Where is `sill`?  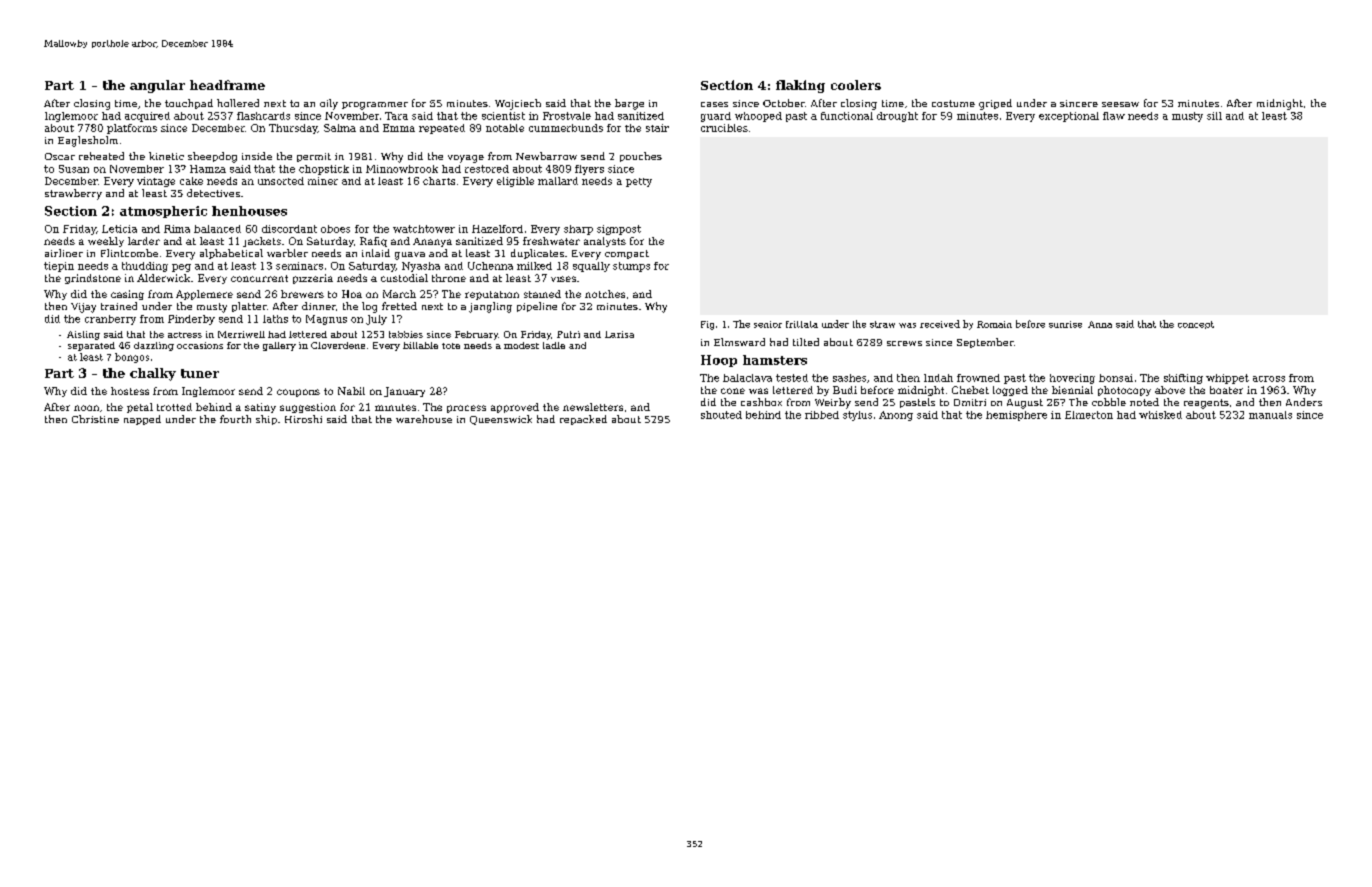 sill is located at coordinates (1214, 116).
